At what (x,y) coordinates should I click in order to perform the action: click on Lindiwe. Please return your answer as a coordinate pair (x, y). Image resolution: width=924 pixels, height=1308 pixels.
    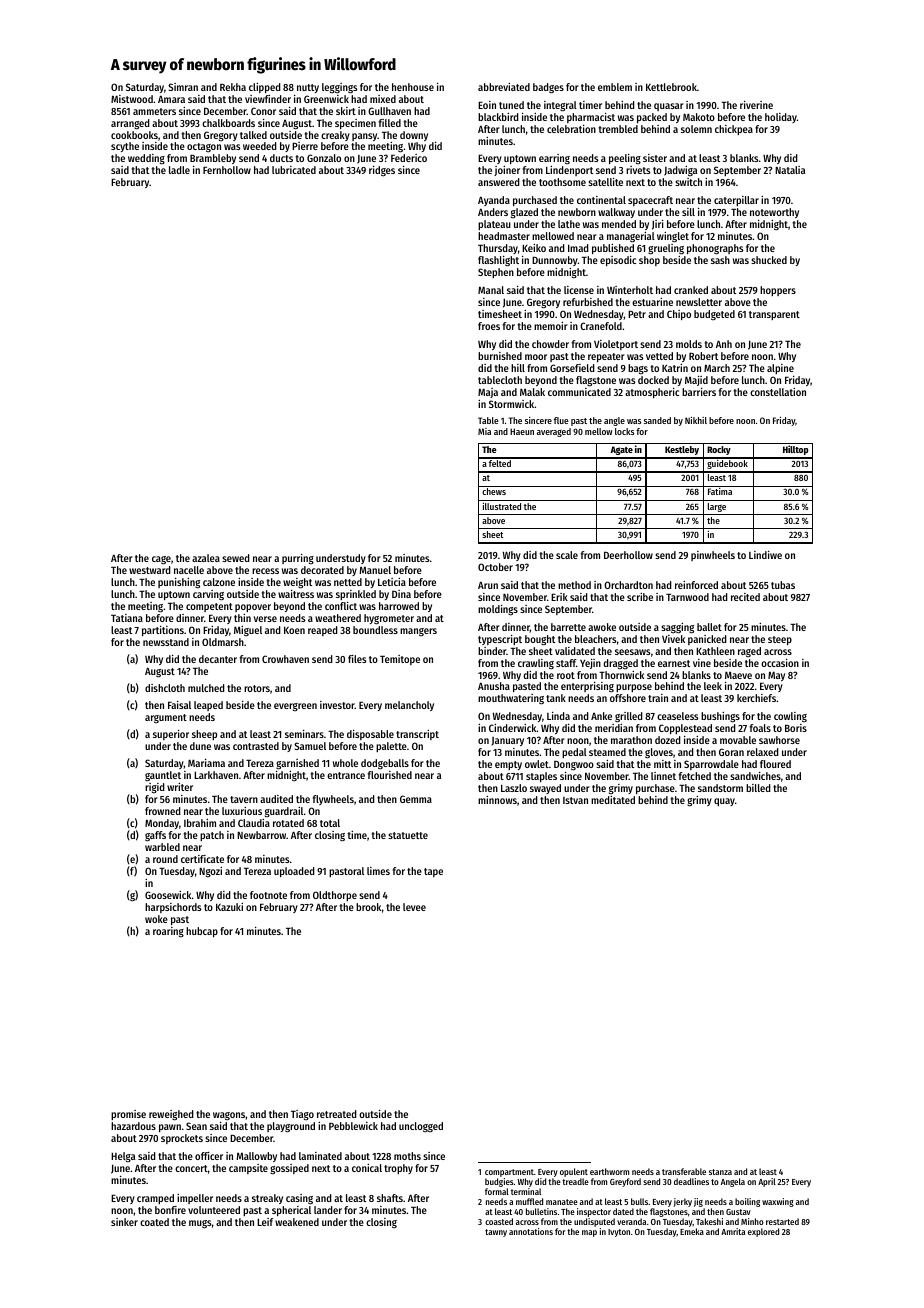
    Looking at the image, I should click on (765, 555).
